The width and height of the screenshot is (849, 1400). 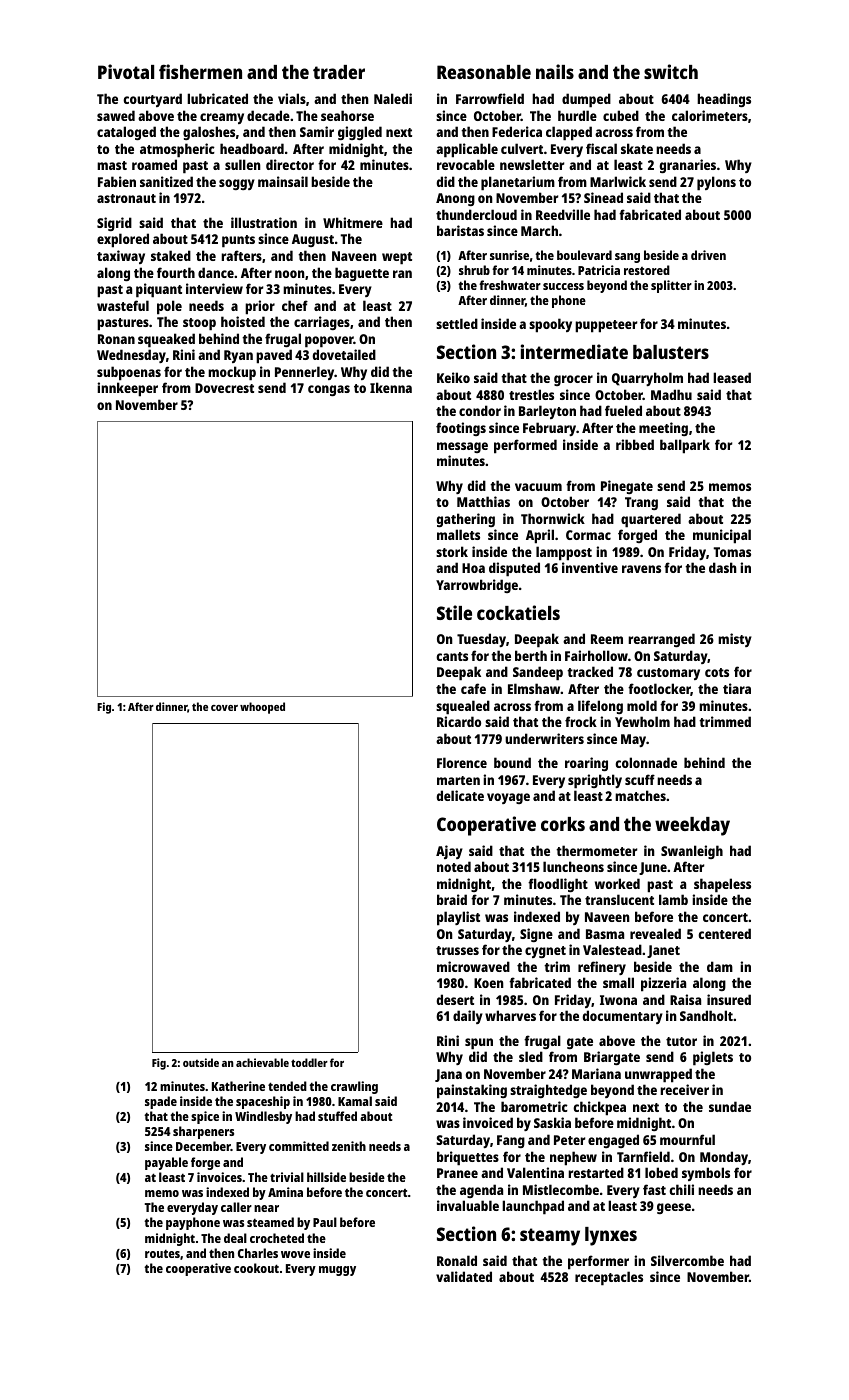 What do you see at coordinates (235, 1238) in the screenshot?
I see `deal` at bounding box center [235, 1238].
